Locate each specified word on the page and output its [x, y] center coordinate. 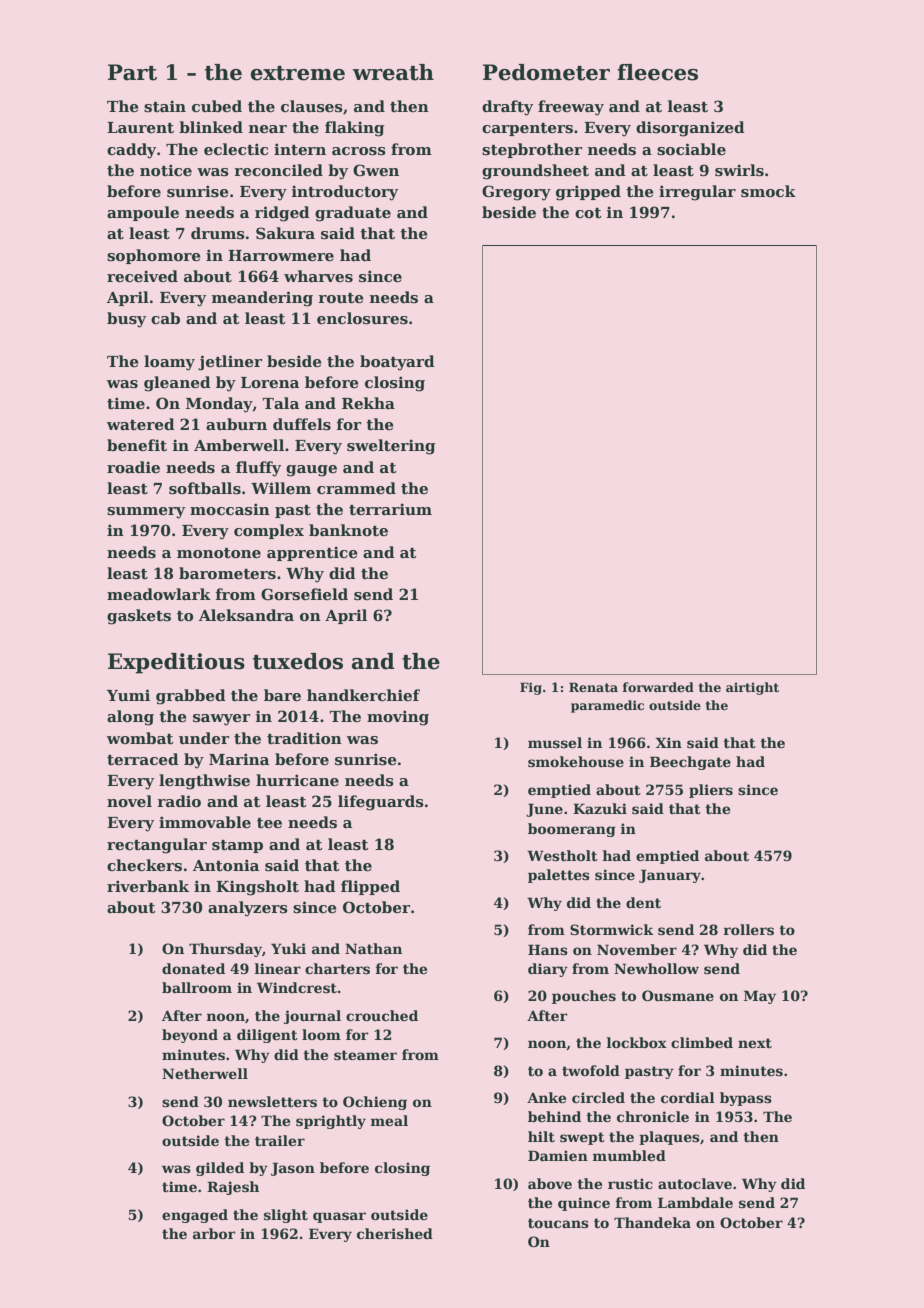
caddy [131, 151]
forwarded [658, 687]
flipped [370, 887]
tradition [304, 738]
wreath [393, 72]
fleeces [657, 72]
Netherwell [205, 1073]
